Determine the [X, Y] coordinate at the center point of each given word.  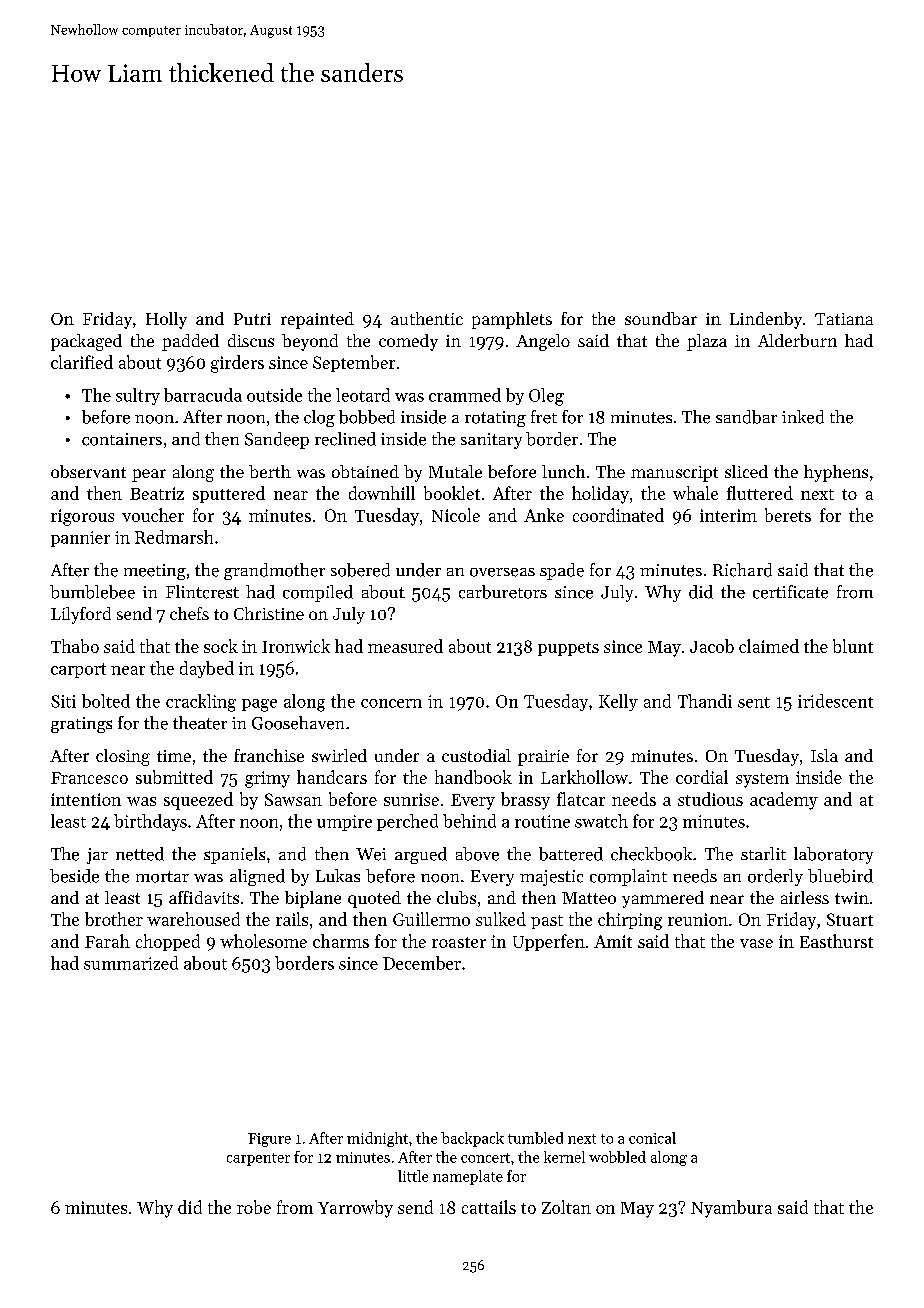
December [422, 963]
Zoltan [566, 1207]
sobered [360, 570]
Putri [252, 319]
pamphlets [512, 320]
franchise [269, 755]
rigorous [82, 517]
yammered [663, 899]
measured [405, 646]
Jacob [712, 646]
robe [254, 1207]
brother [114, 919]
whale [695, 493]
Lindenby [766, 320]
